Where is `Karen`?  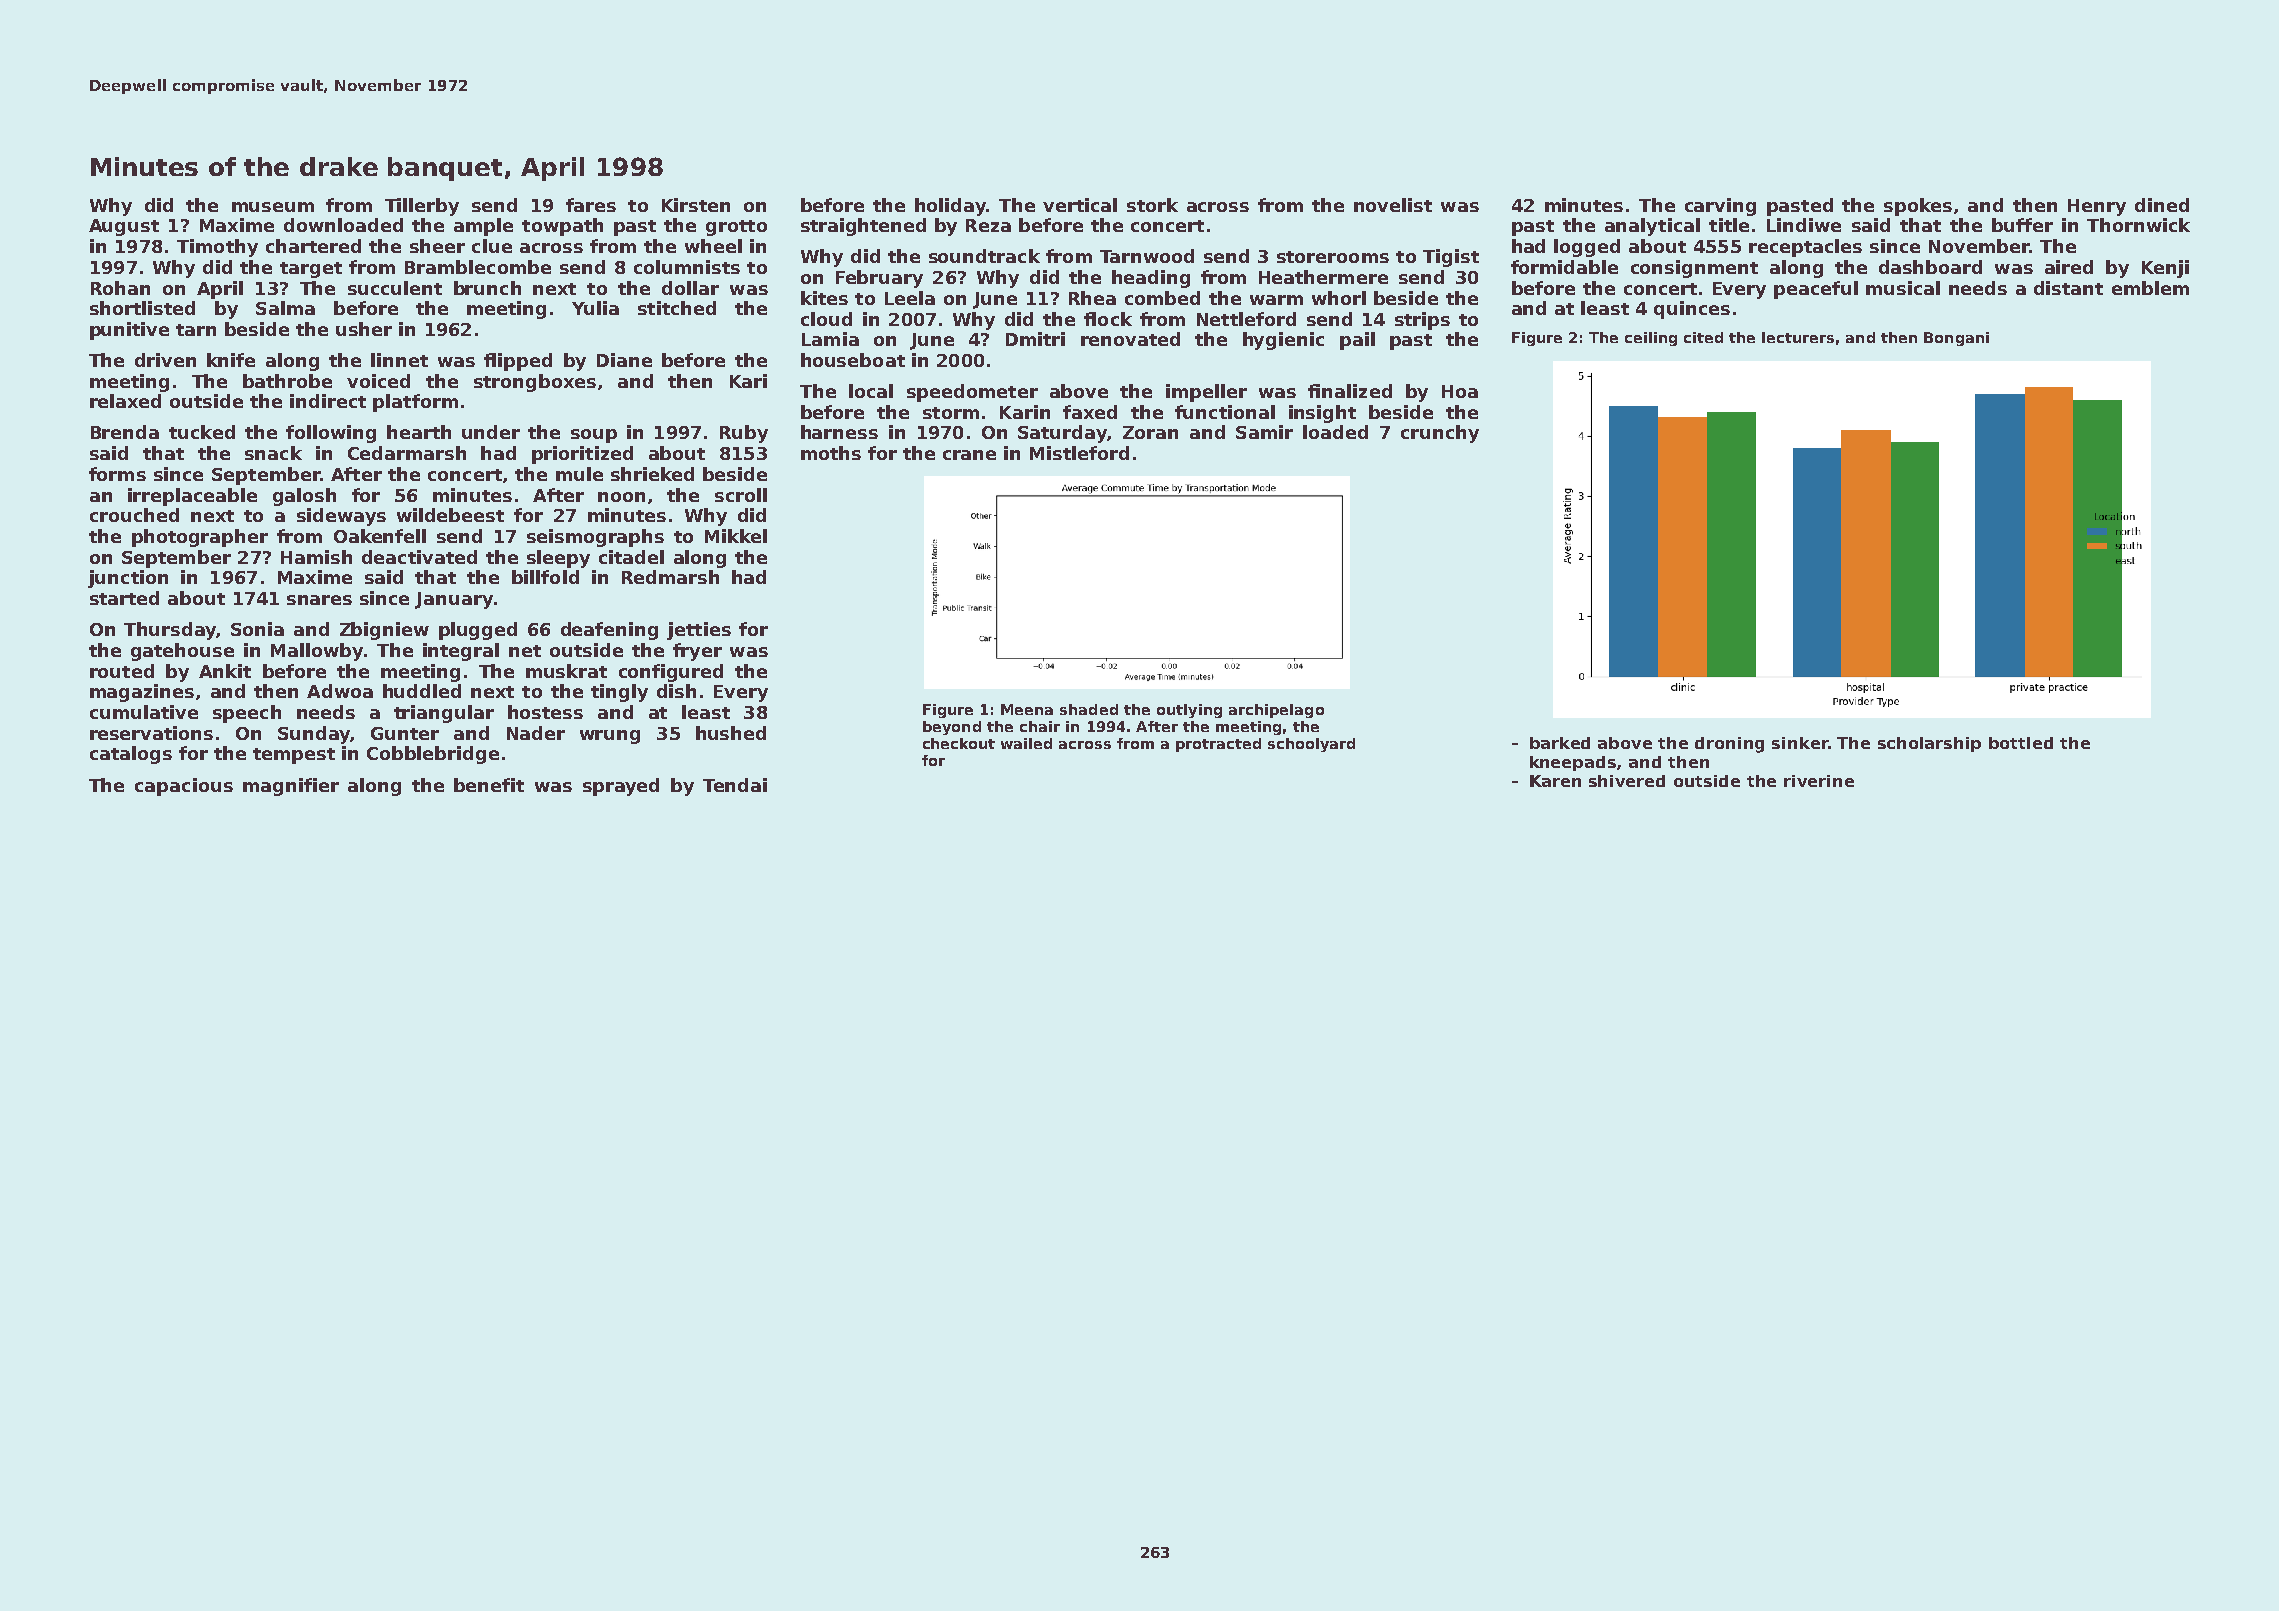
Karen is located at coordinates (1555, 781).
